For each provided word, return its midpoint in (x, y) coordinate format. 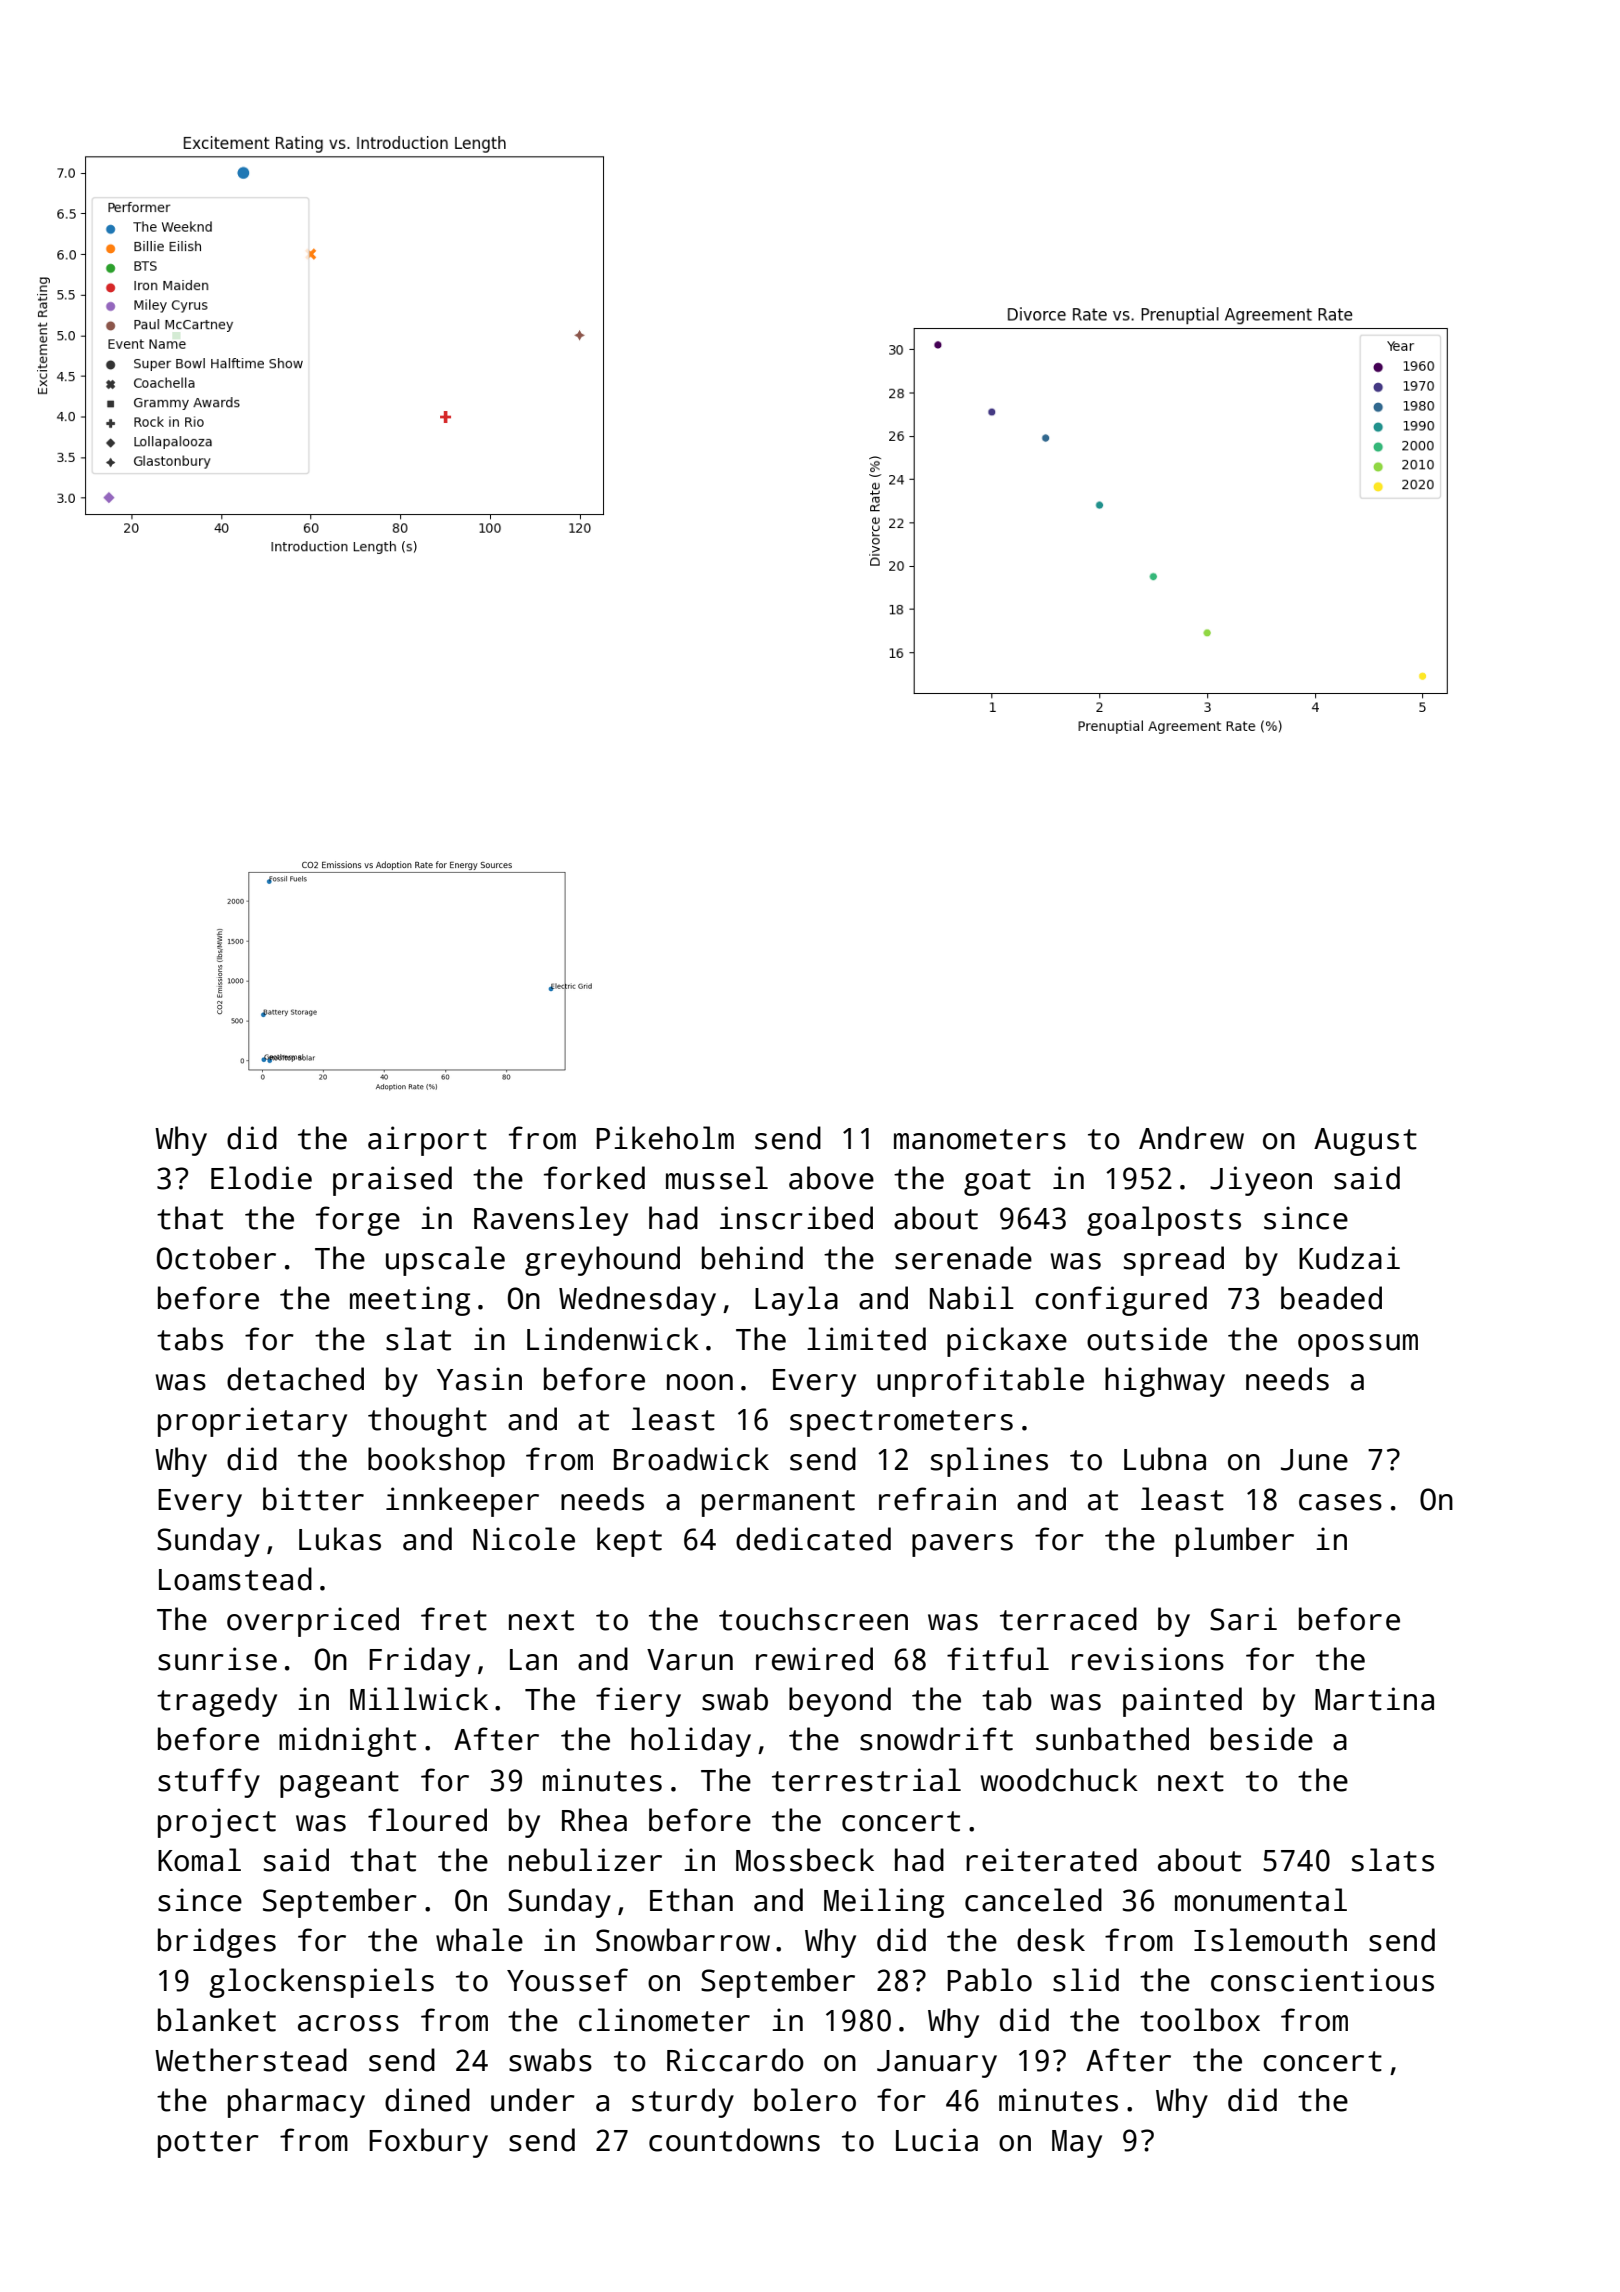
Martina (1374, 1699)
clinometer (664, 2020)
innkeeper (462, 1502)
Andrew (1191, 1138)
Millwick (419, 1699)
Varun (690, 1660)
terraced (1068, 1619)
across (348, 2023)
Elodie (261, 1178)
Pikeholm (665, 1138)
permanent (778, 1503)
